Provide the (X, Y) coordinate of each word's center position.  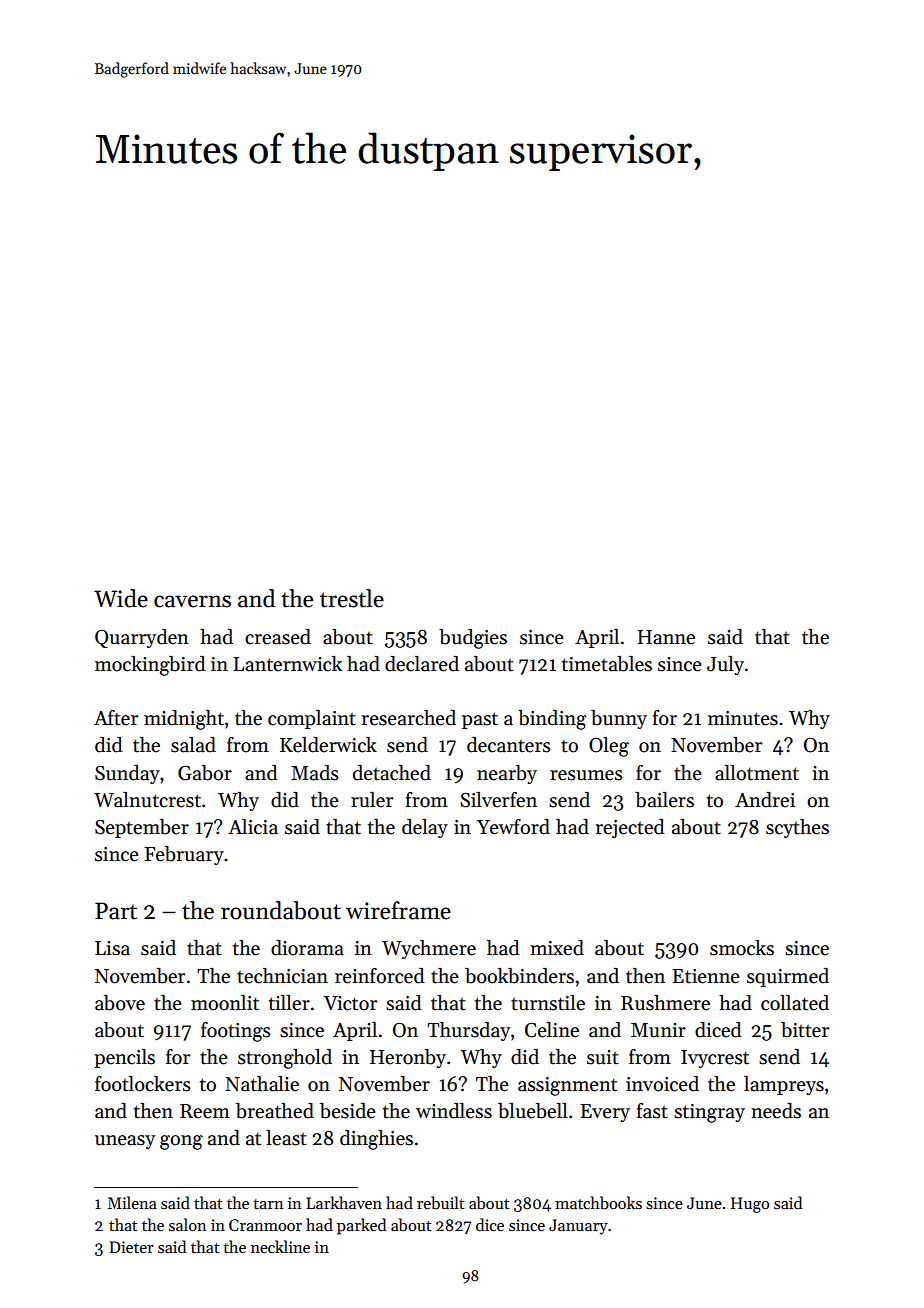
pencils (124, 1058)
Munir (658, 1030)
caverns (192, 601)
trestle (352, 598)
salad (193, 745)
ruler (372, 800)
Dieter (131, 1247)
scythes (797, 828)
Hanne (666, 637)
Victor (350, 1003)
